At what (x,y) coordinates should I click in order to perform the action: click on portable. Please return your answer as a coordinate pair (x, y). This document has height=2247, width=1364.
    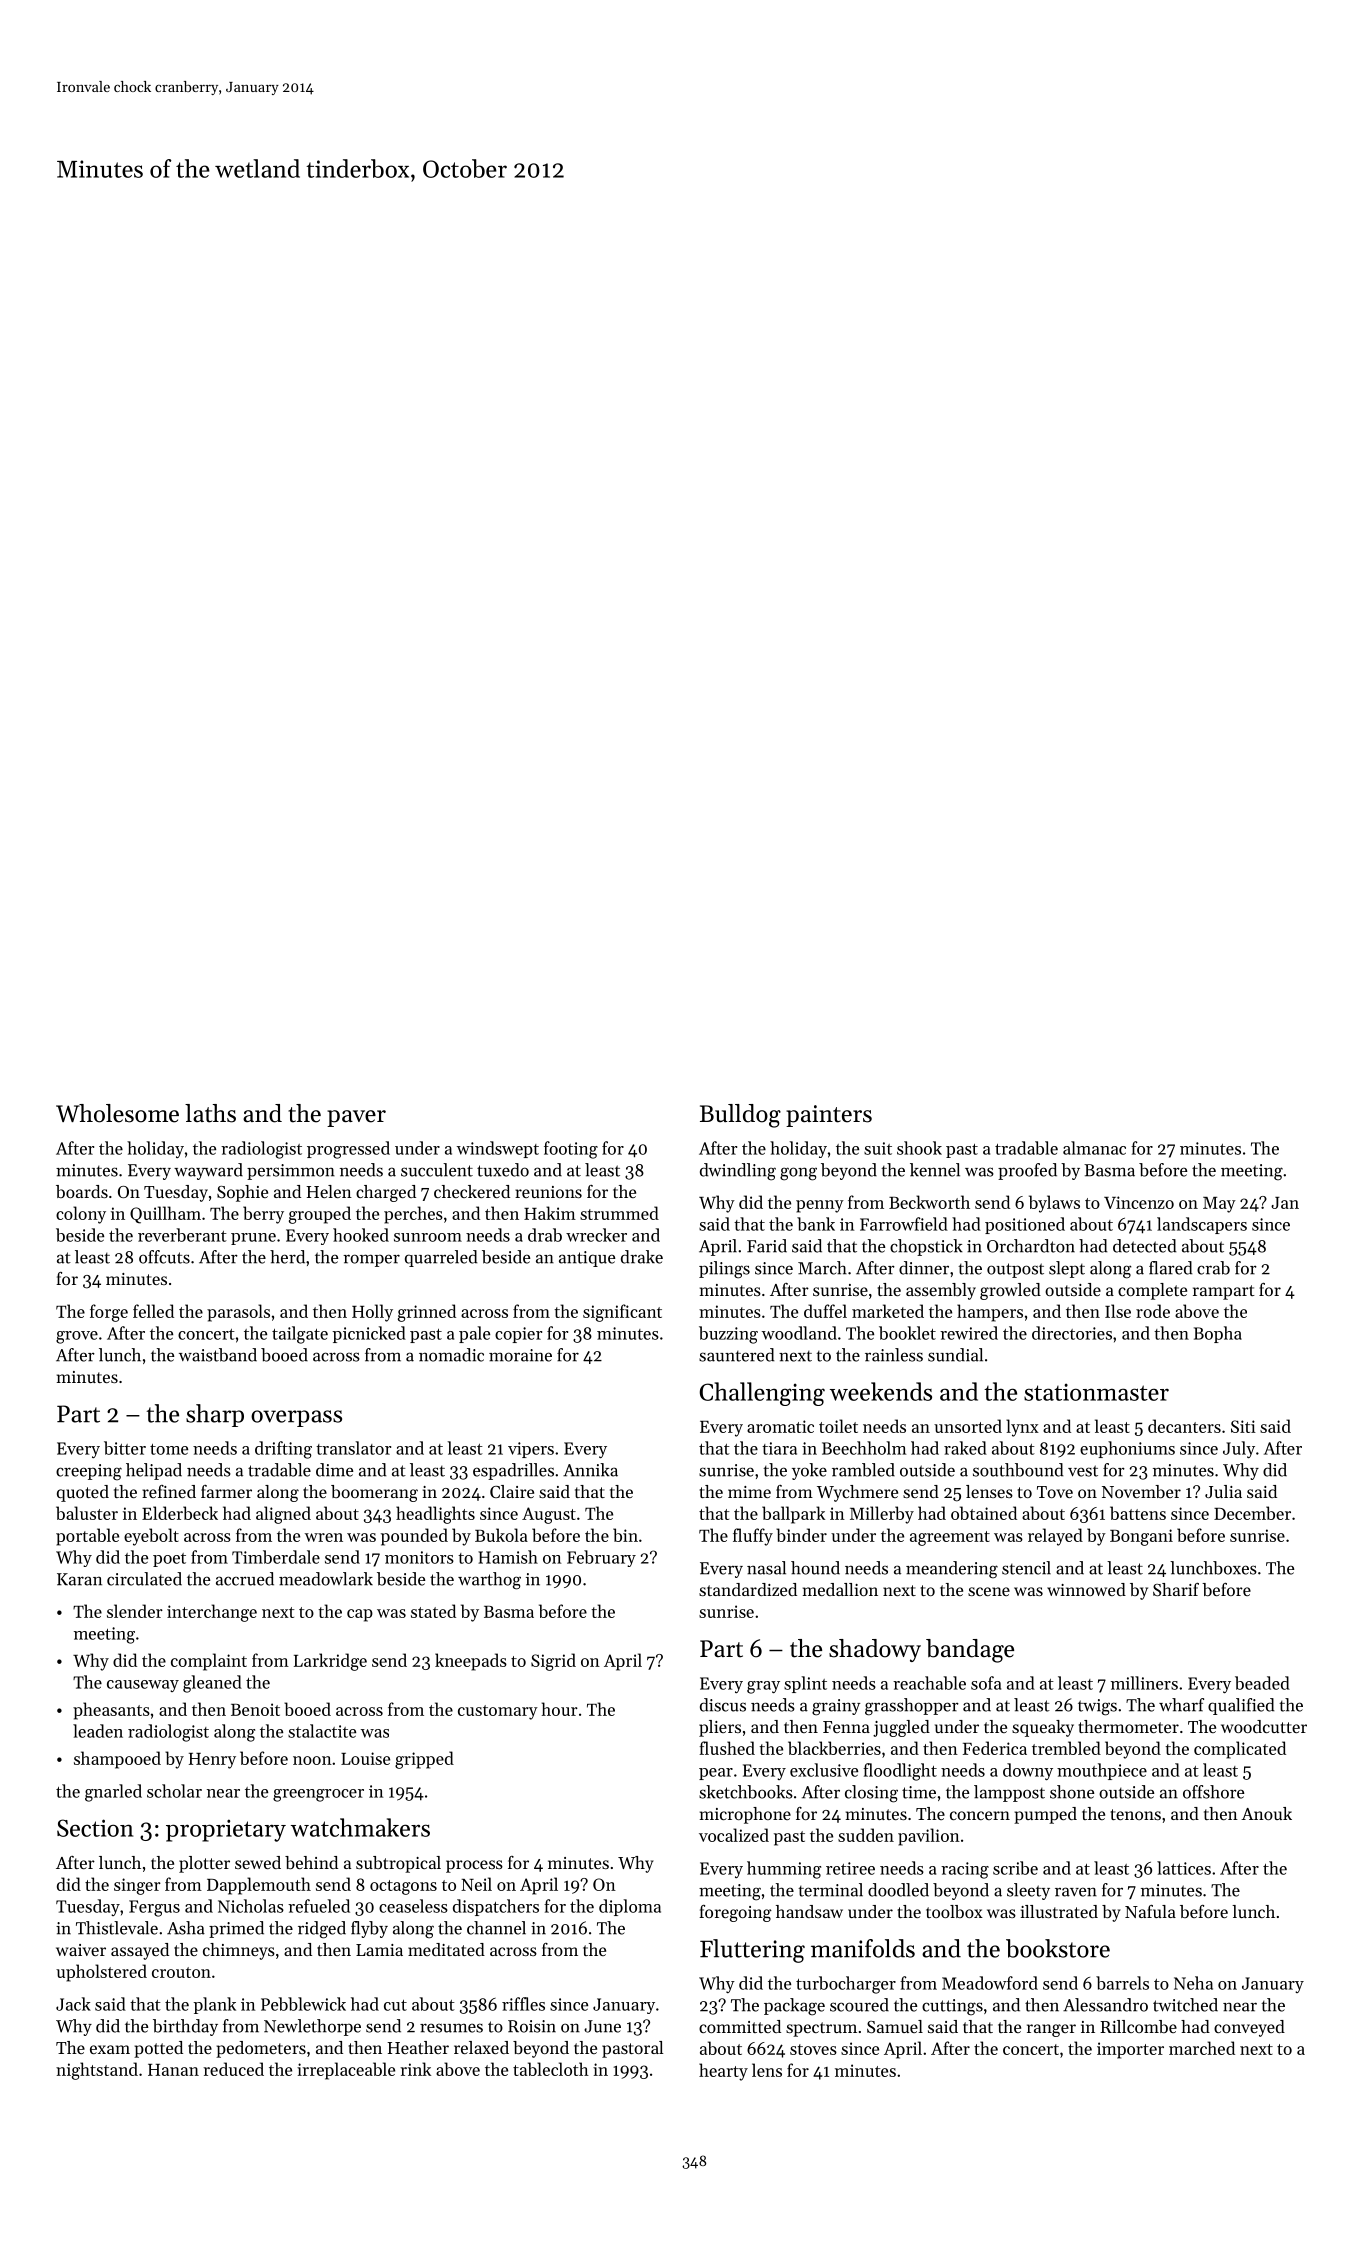
    Looking at the image, I should click on (87, 1537).
